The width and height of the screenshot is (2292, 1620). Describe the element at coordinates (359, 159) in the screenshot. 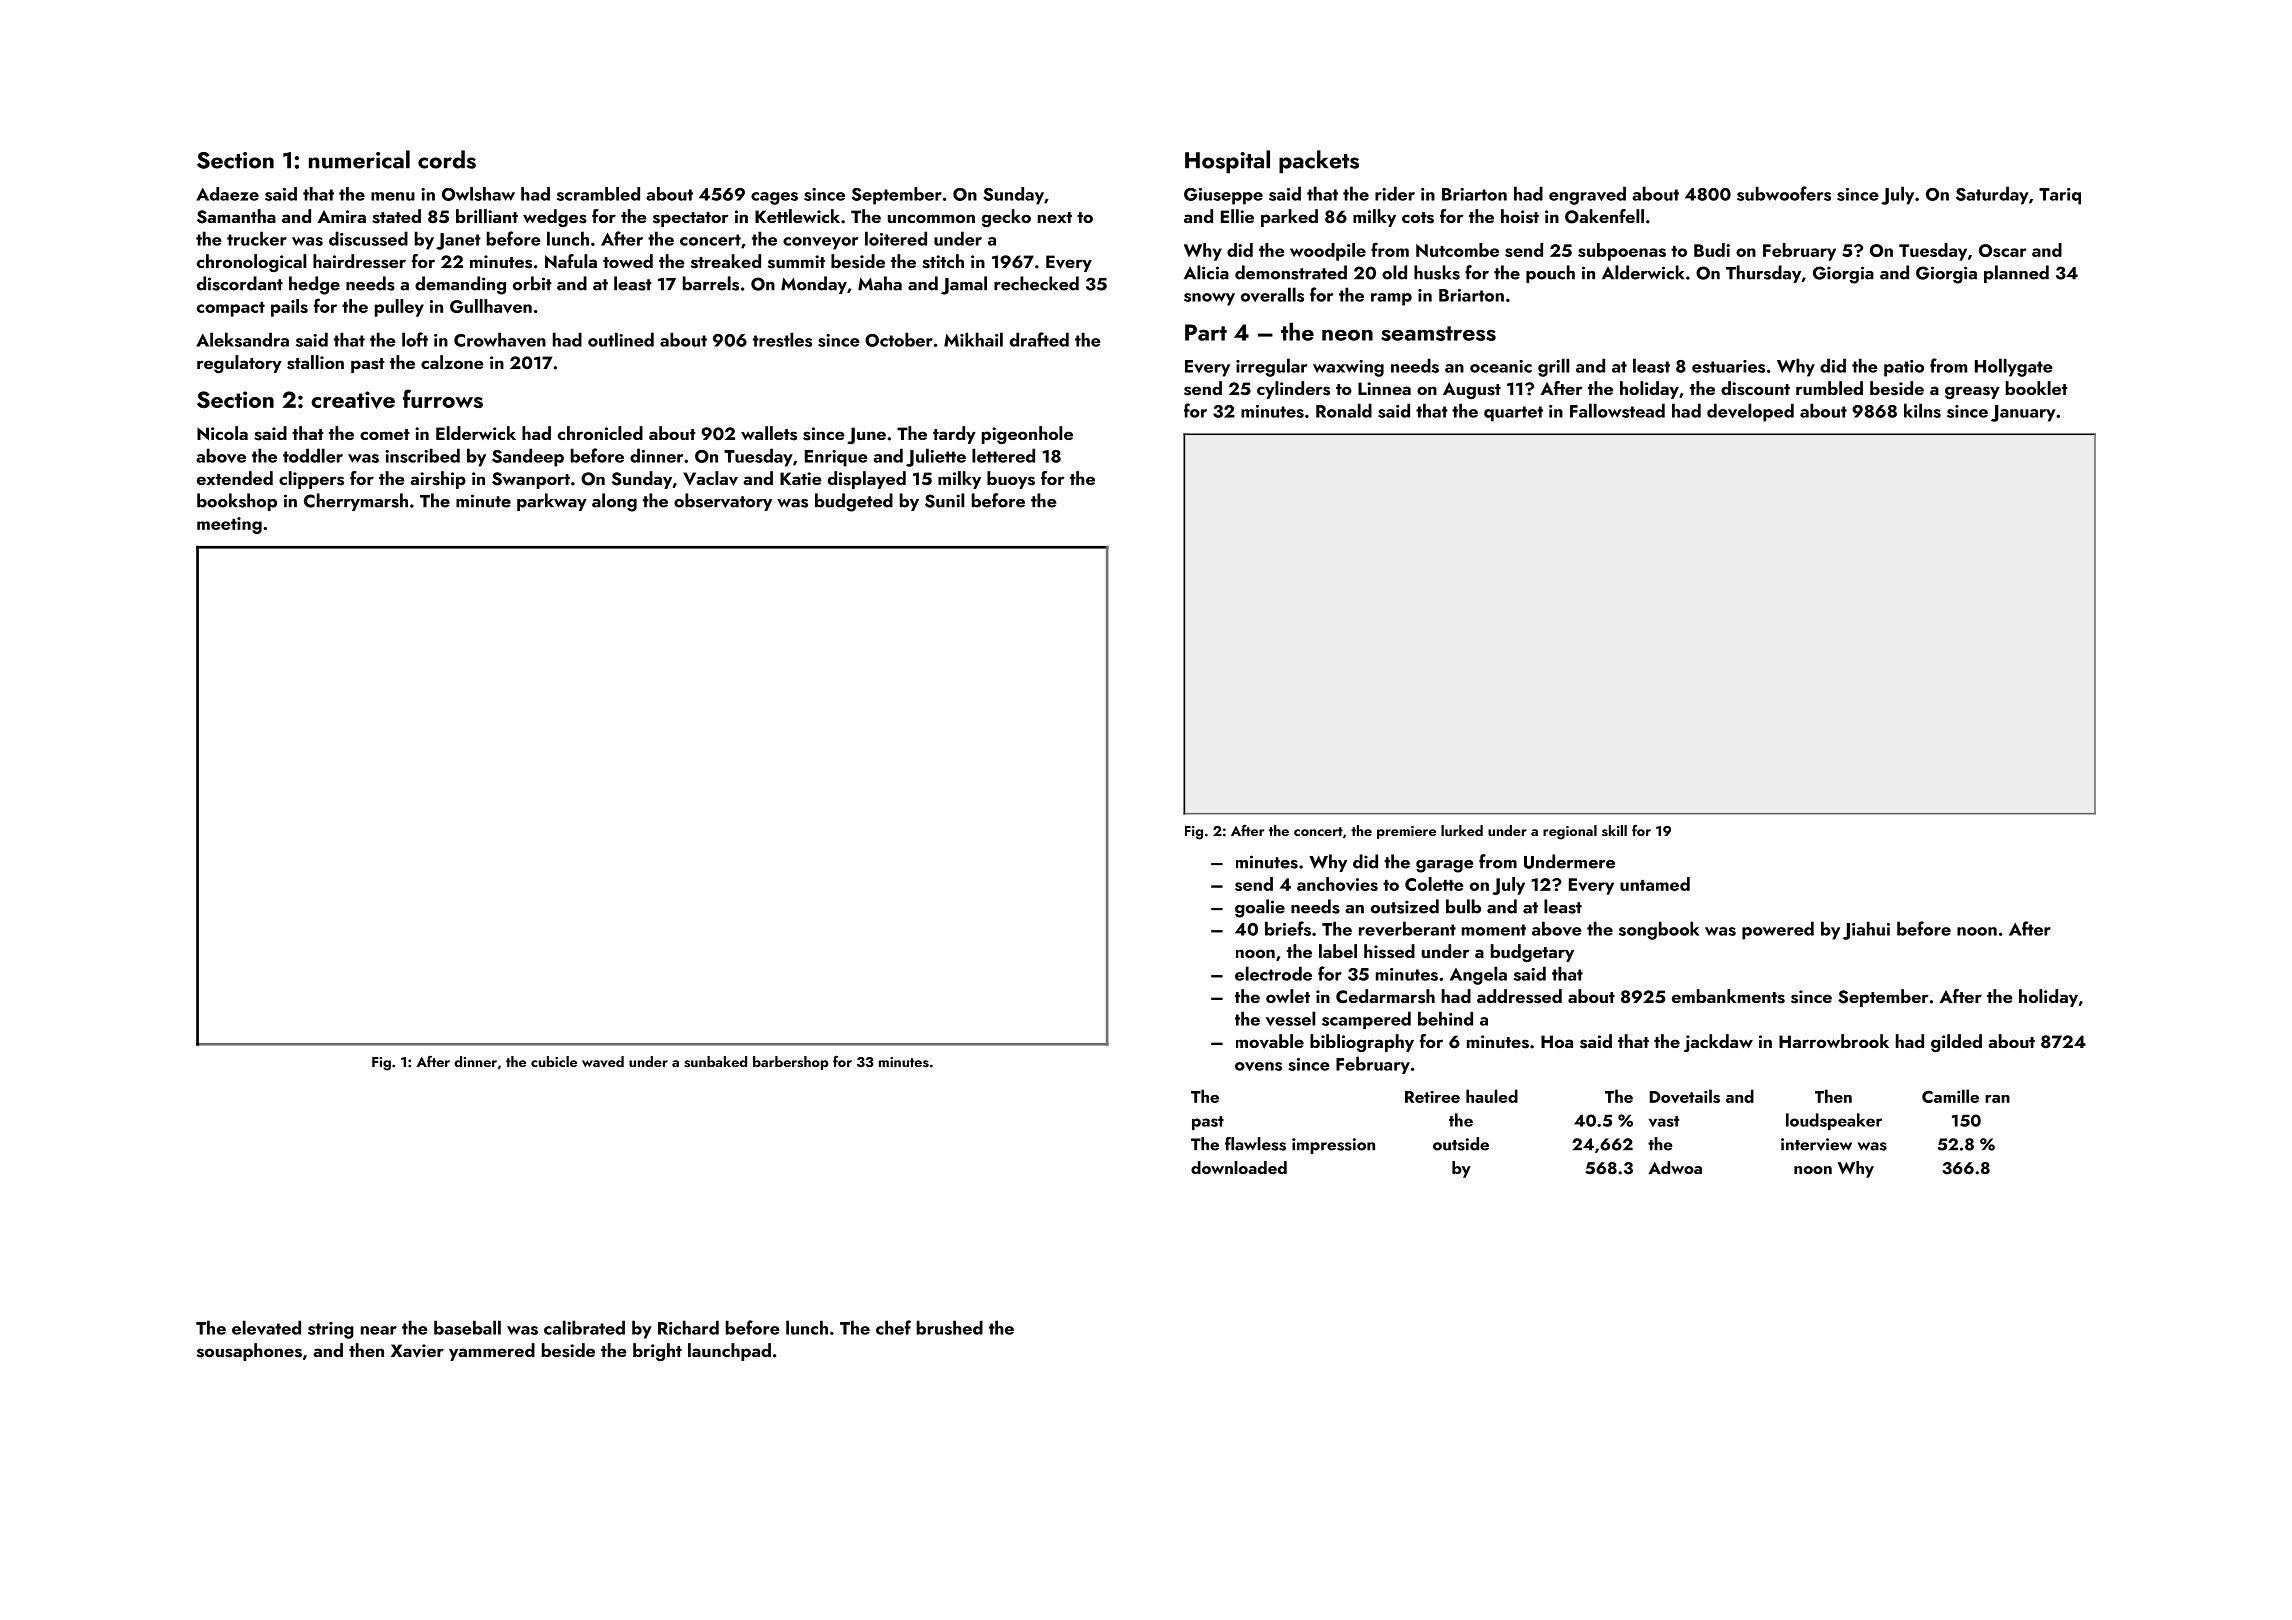

I see `numerical` at that location.
